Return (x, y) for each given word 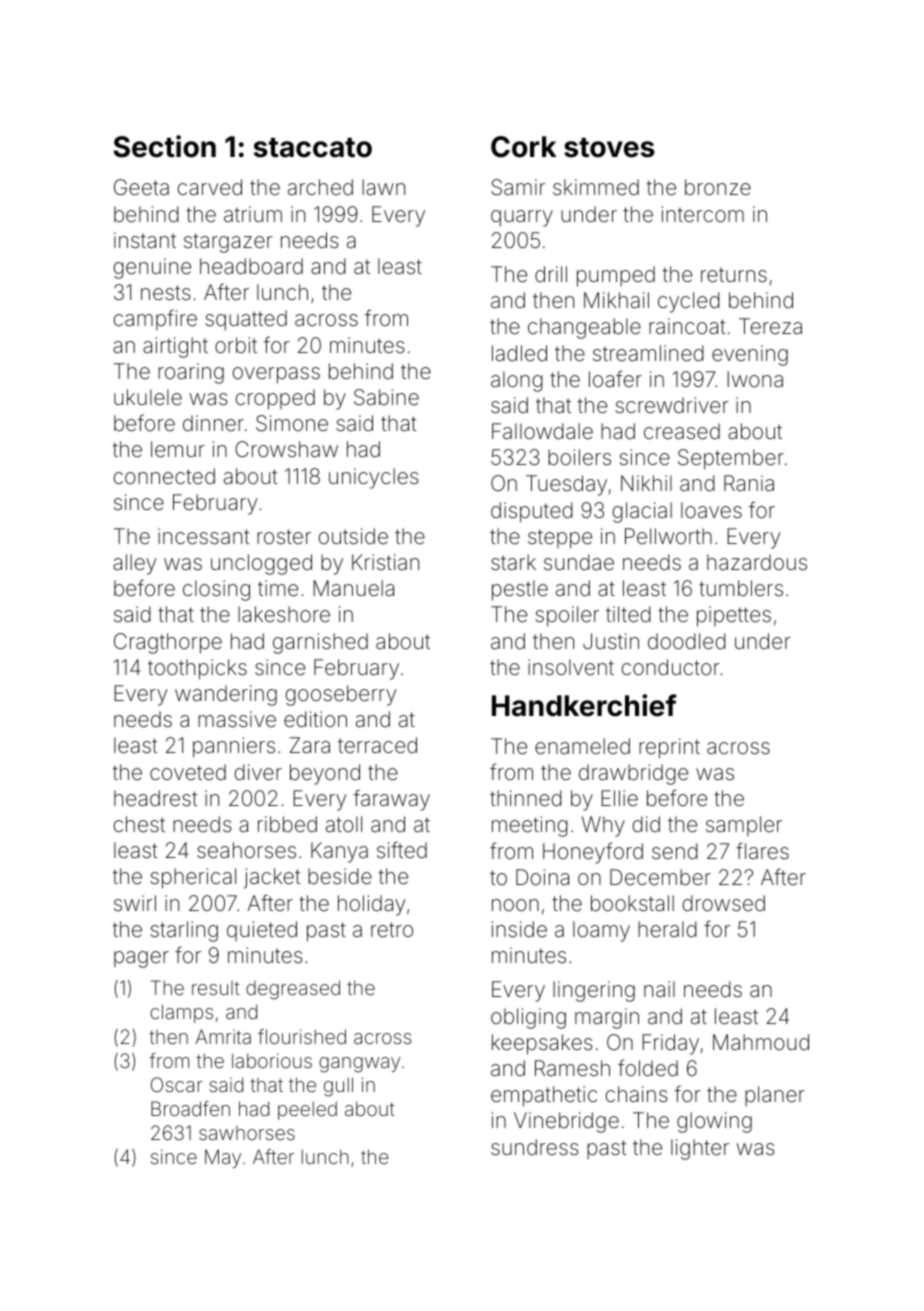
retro (392, 929)
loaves (711, 510)
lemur (178, 449)
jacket (272, 878)
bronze (718, 187)
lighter (700, 1149)
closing (216, 590)
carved (210, 187)
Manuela (353, 588)
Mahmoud (761, 1042)
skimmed (596, 187)
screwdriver (672, 405)
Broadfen (190, 1108)
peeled (307, 1111)
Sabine (386, 397)
